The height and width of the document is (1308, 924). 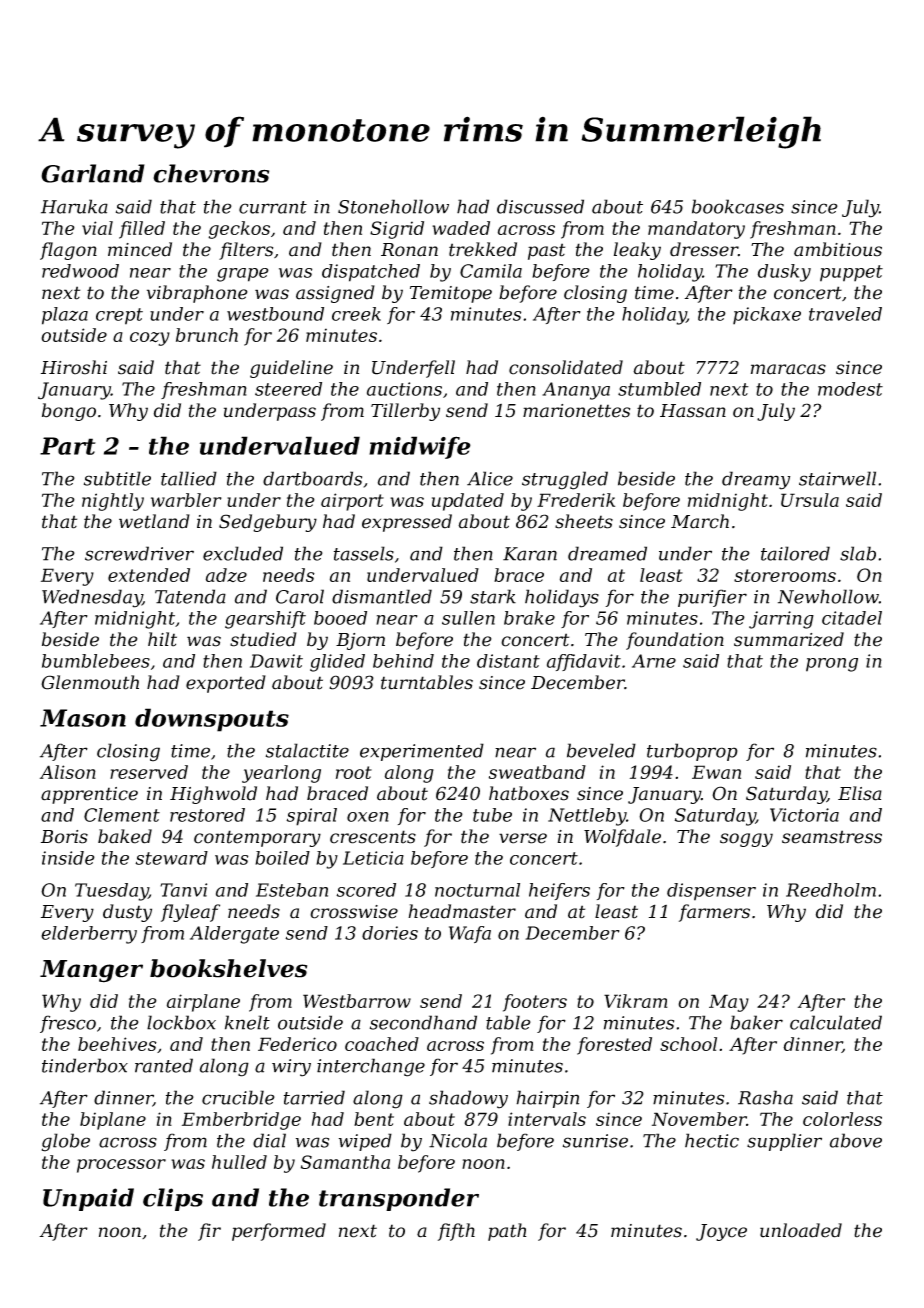 I want to click on modest, so click(x=850, y=389).
